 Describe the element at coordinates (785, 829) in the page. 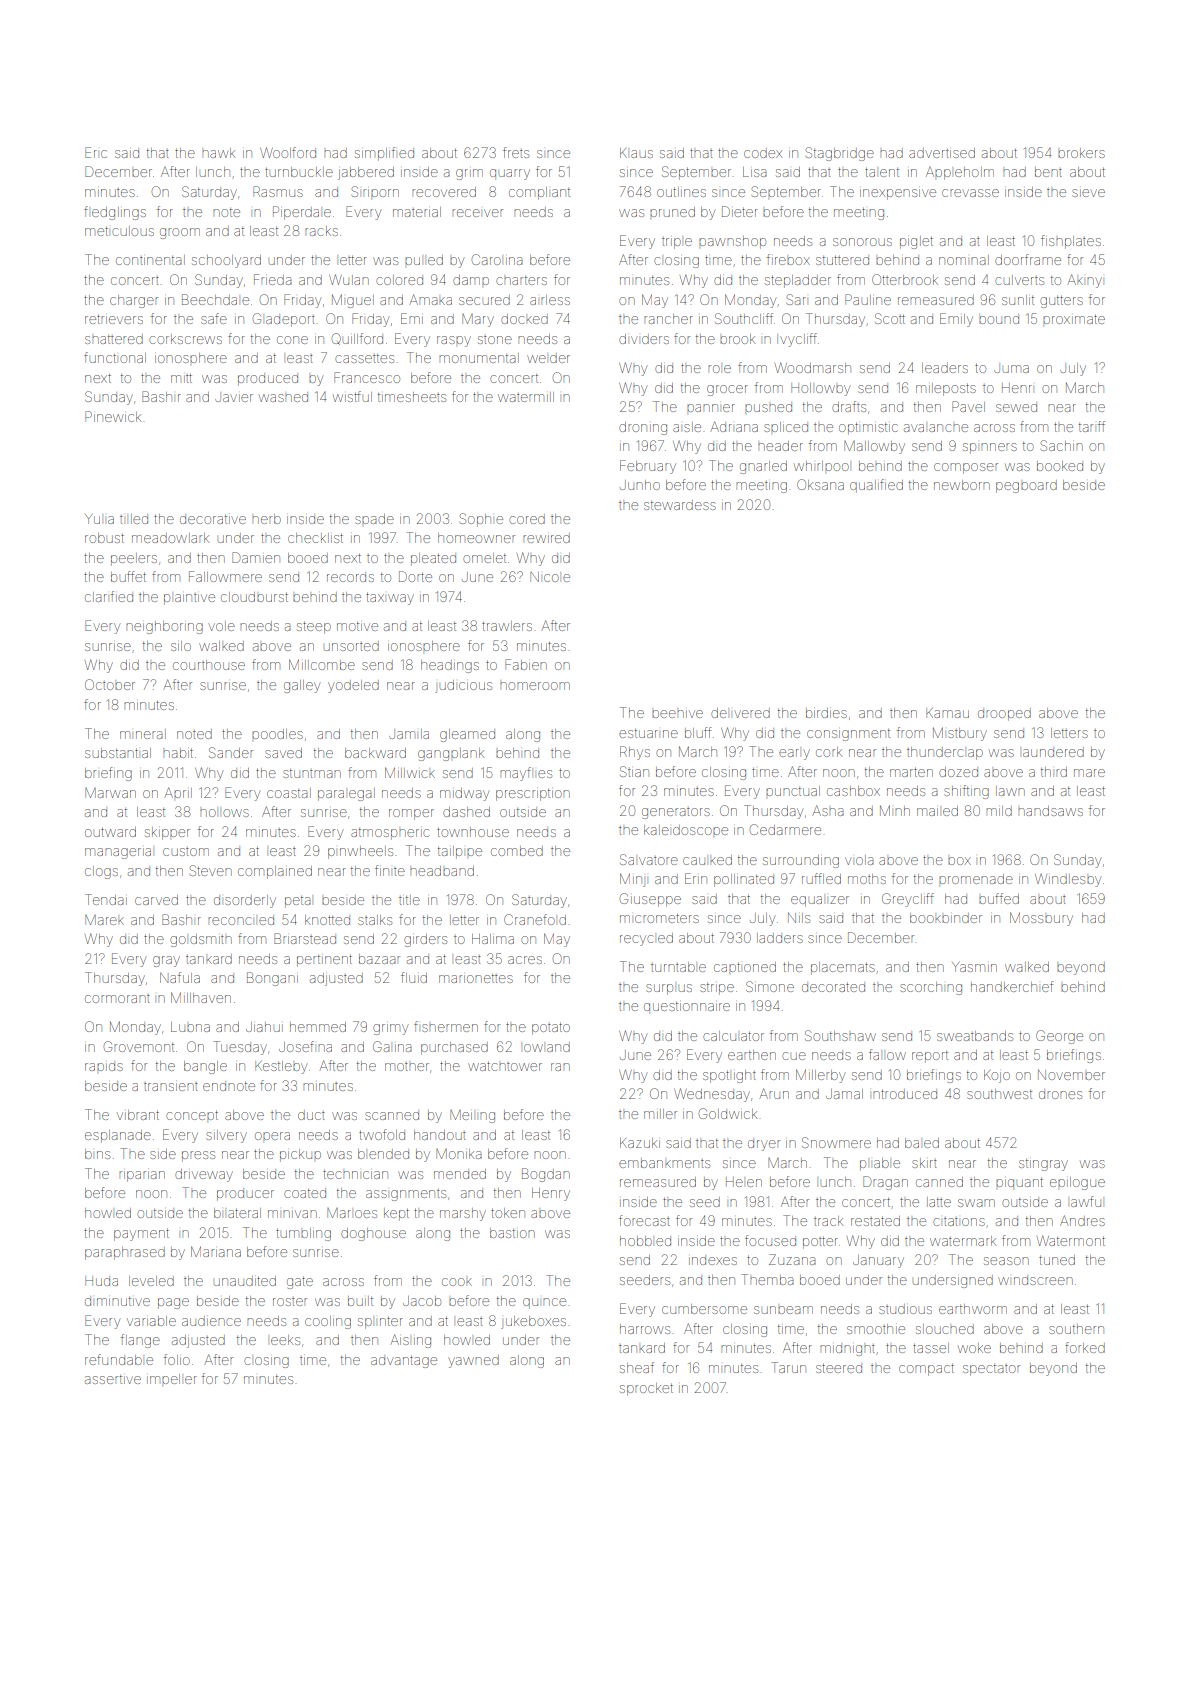

I see `Cedarmere` at that location.
